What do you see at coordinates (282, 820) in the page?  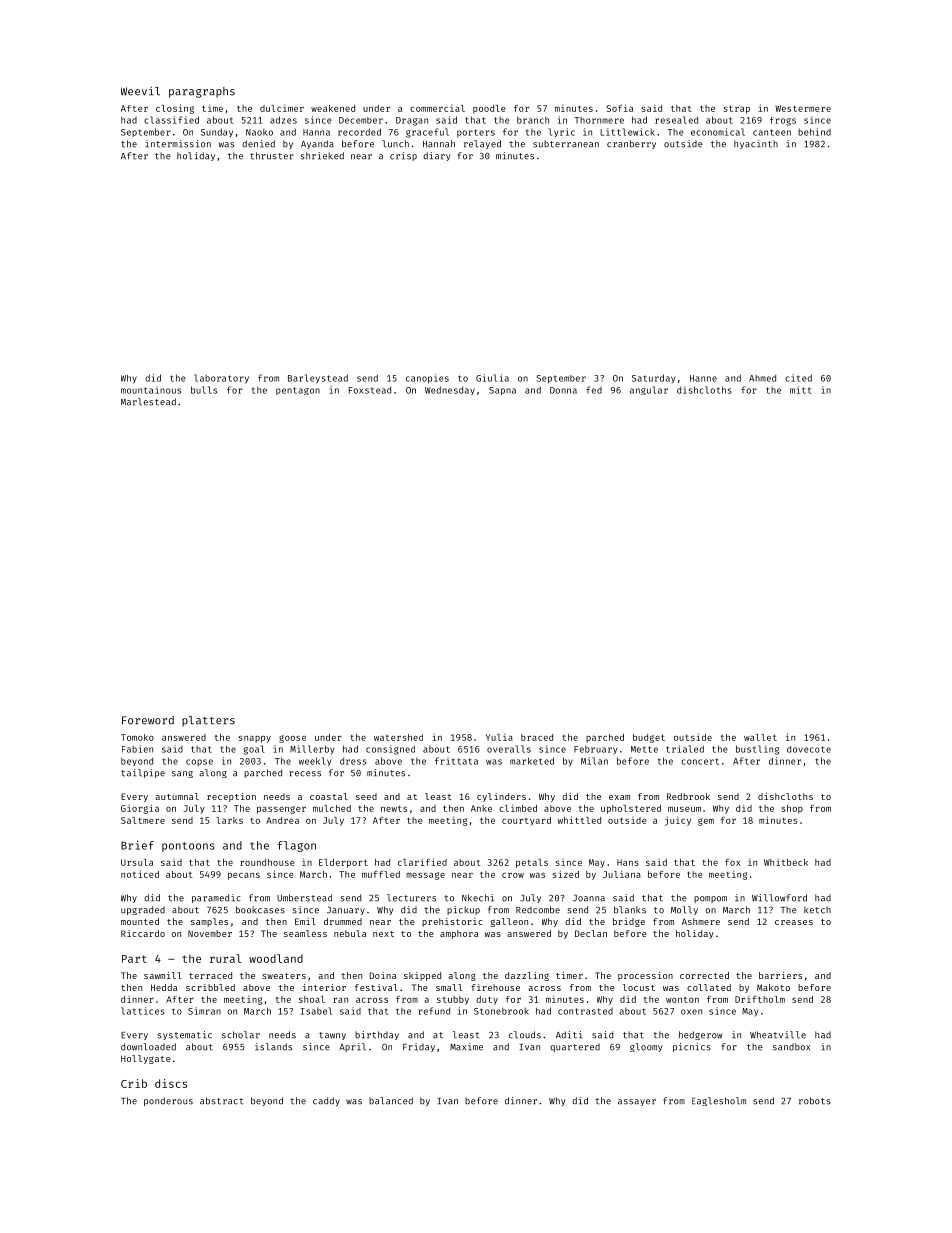 I see `Andrea` at bounding box center [282, 820].
